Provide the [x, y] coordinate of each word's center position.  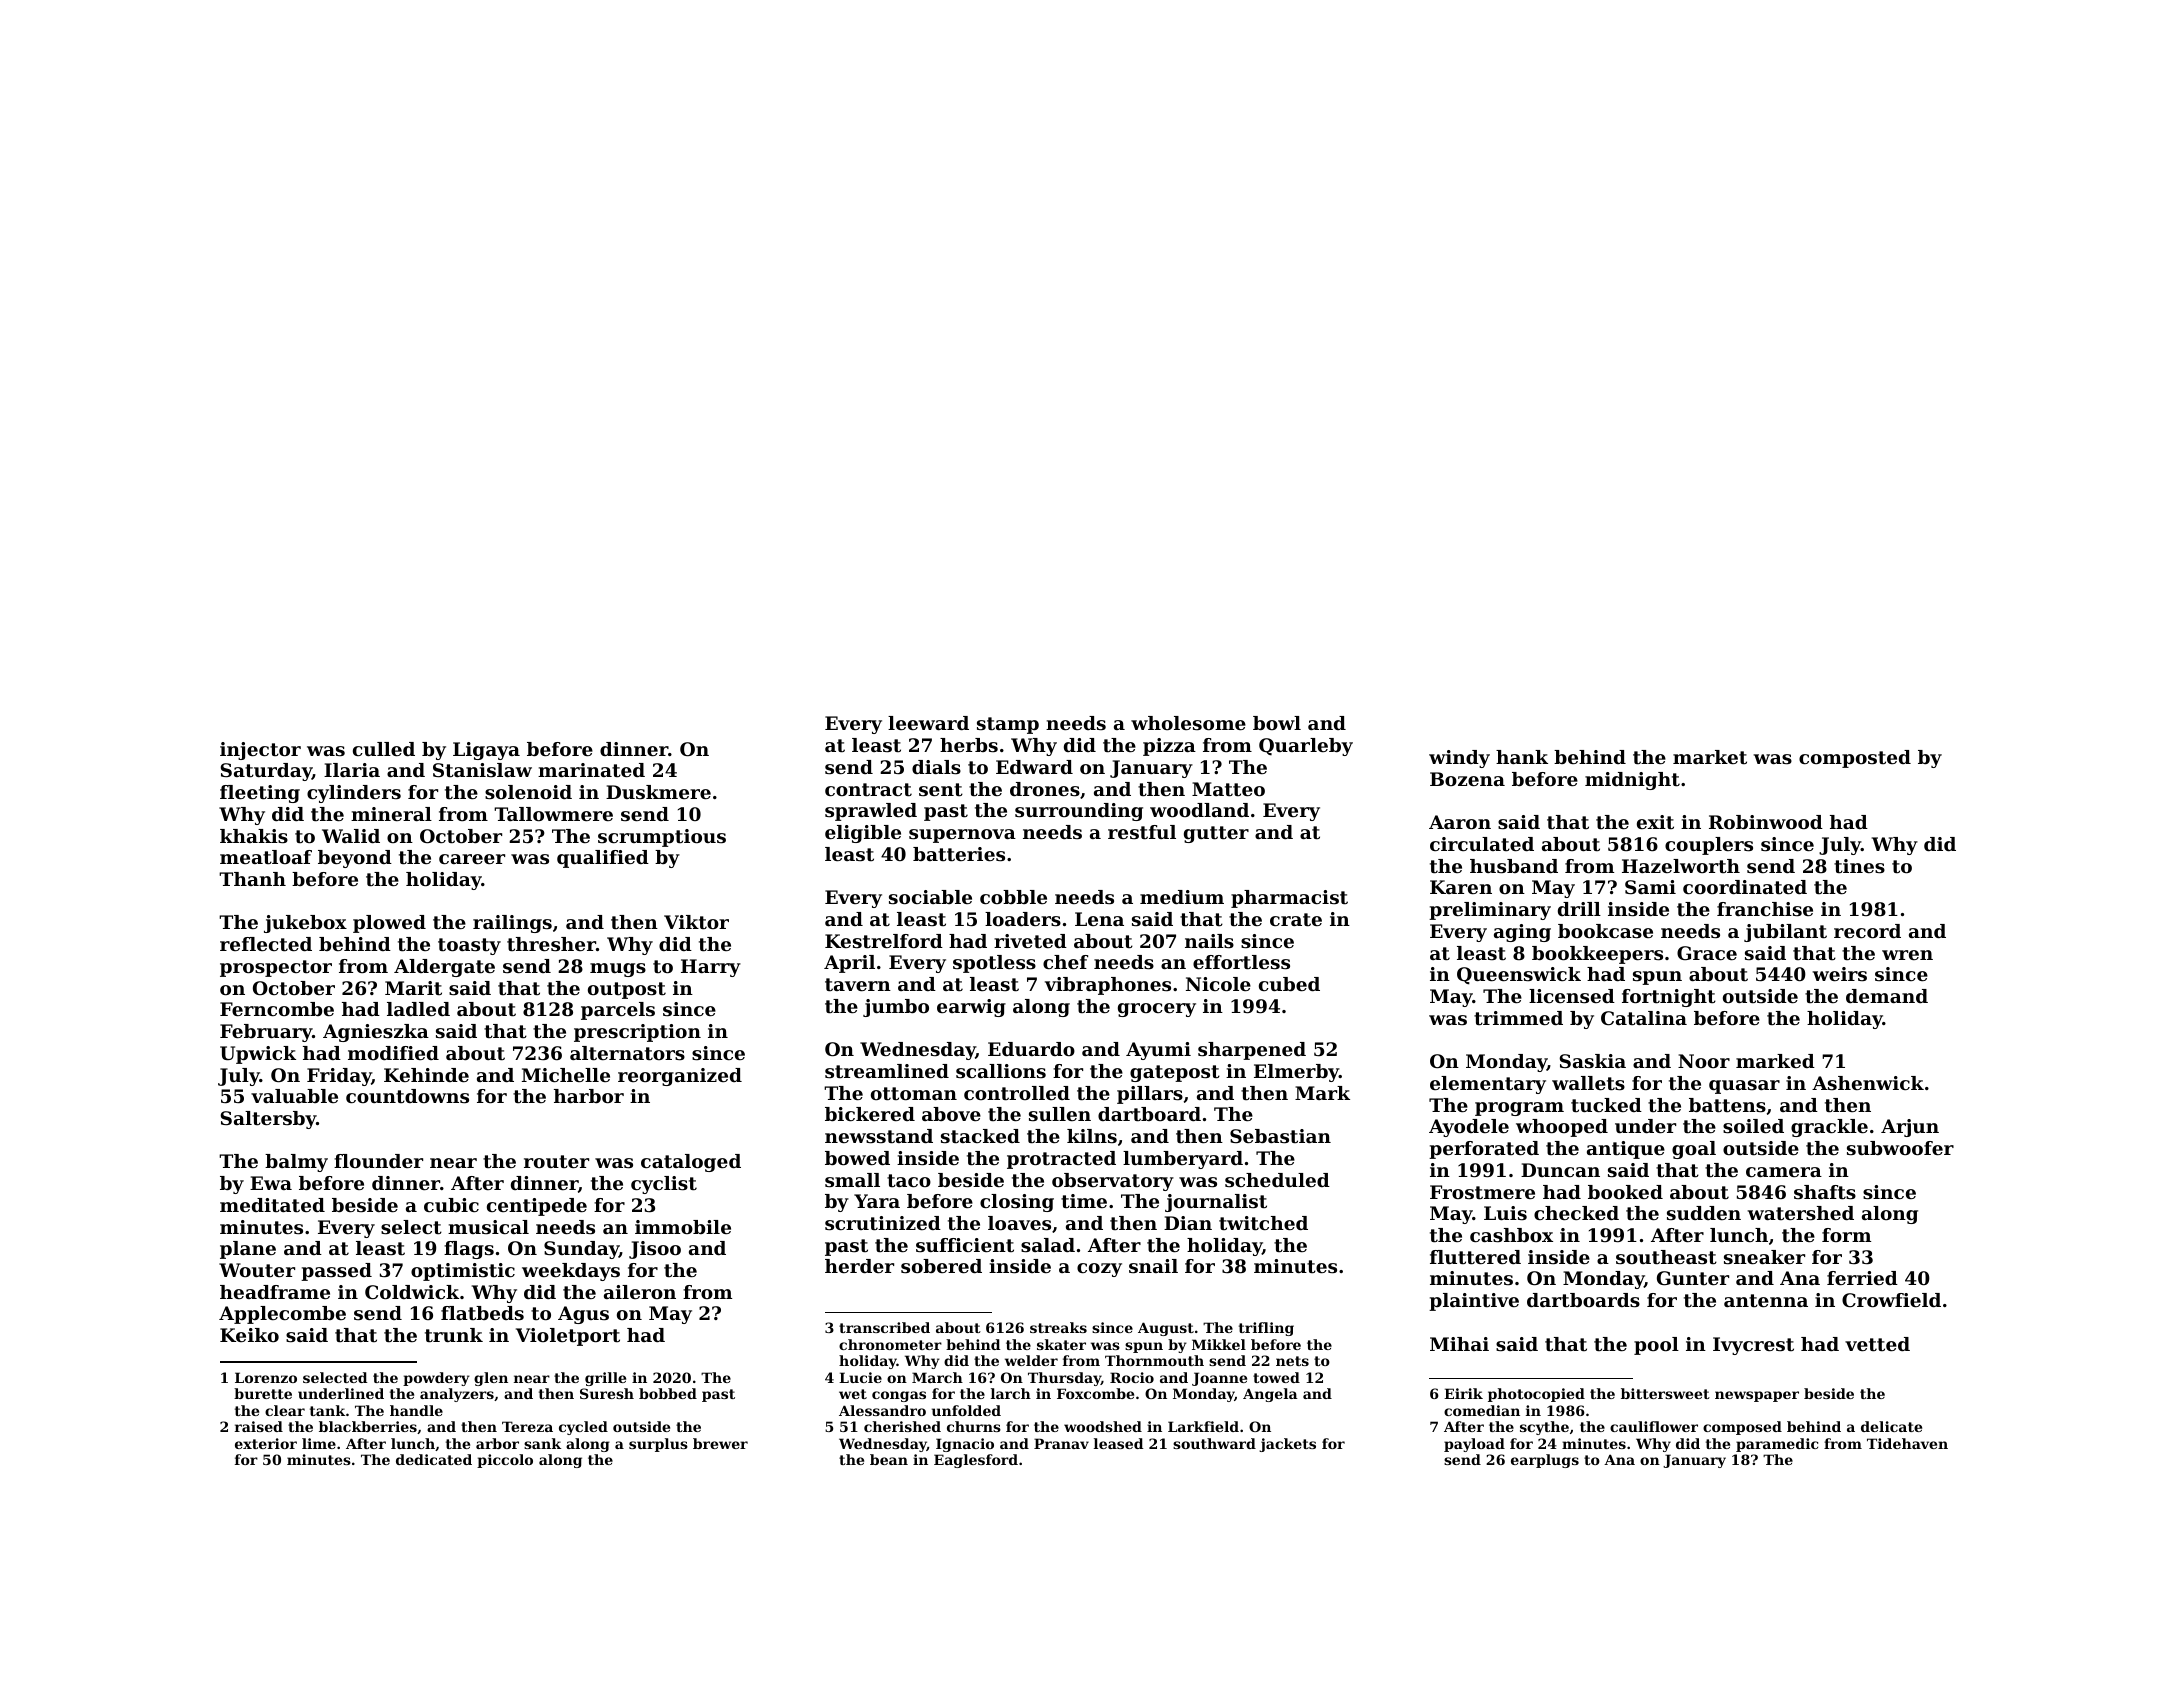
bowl [1277, 723]
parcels [618, 1011]
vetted [1877, 1344]
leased [1118, 1443]
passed [336, 1272]
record [1867, 931]
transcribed [884, 1327]
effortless [1241, 962]
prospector [276, 968]
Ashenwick [1868, 1083]
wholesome [1188, 723]
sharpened [1252, 1051]
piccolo [505, 1461]
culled [384, 749]
